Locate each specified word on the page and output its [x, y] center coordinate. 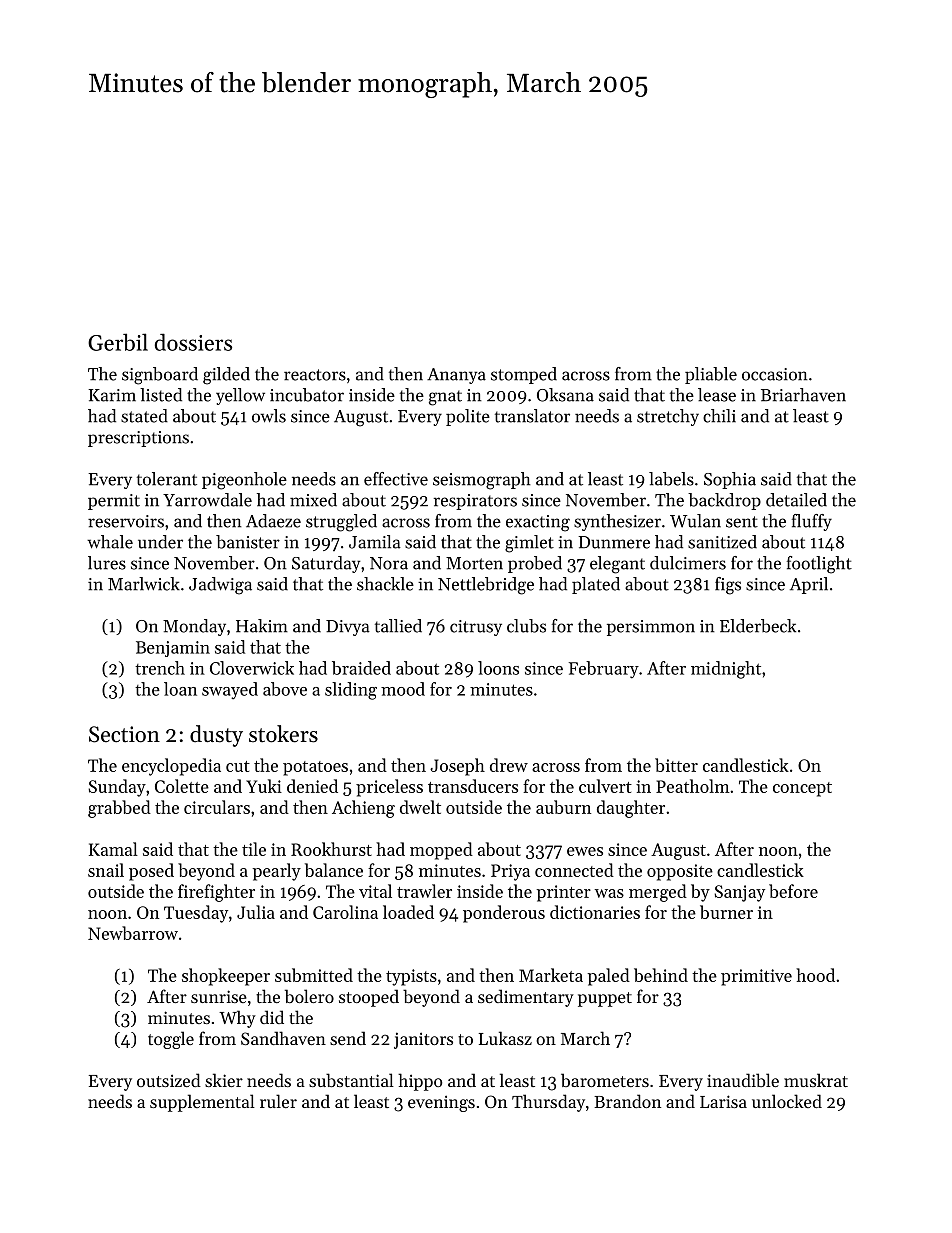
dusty [216, 736]
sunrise [219, 996]
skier [224, 1080]
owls [269, 416]
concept [802, 789]
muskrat [816, 1080]
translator [532, 416]
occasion [775, 374]
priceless [389, 788]
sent [742, 522]
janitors [423, 1040]
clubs [526, 626]
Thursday [548, 1103]
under [160, 542]
